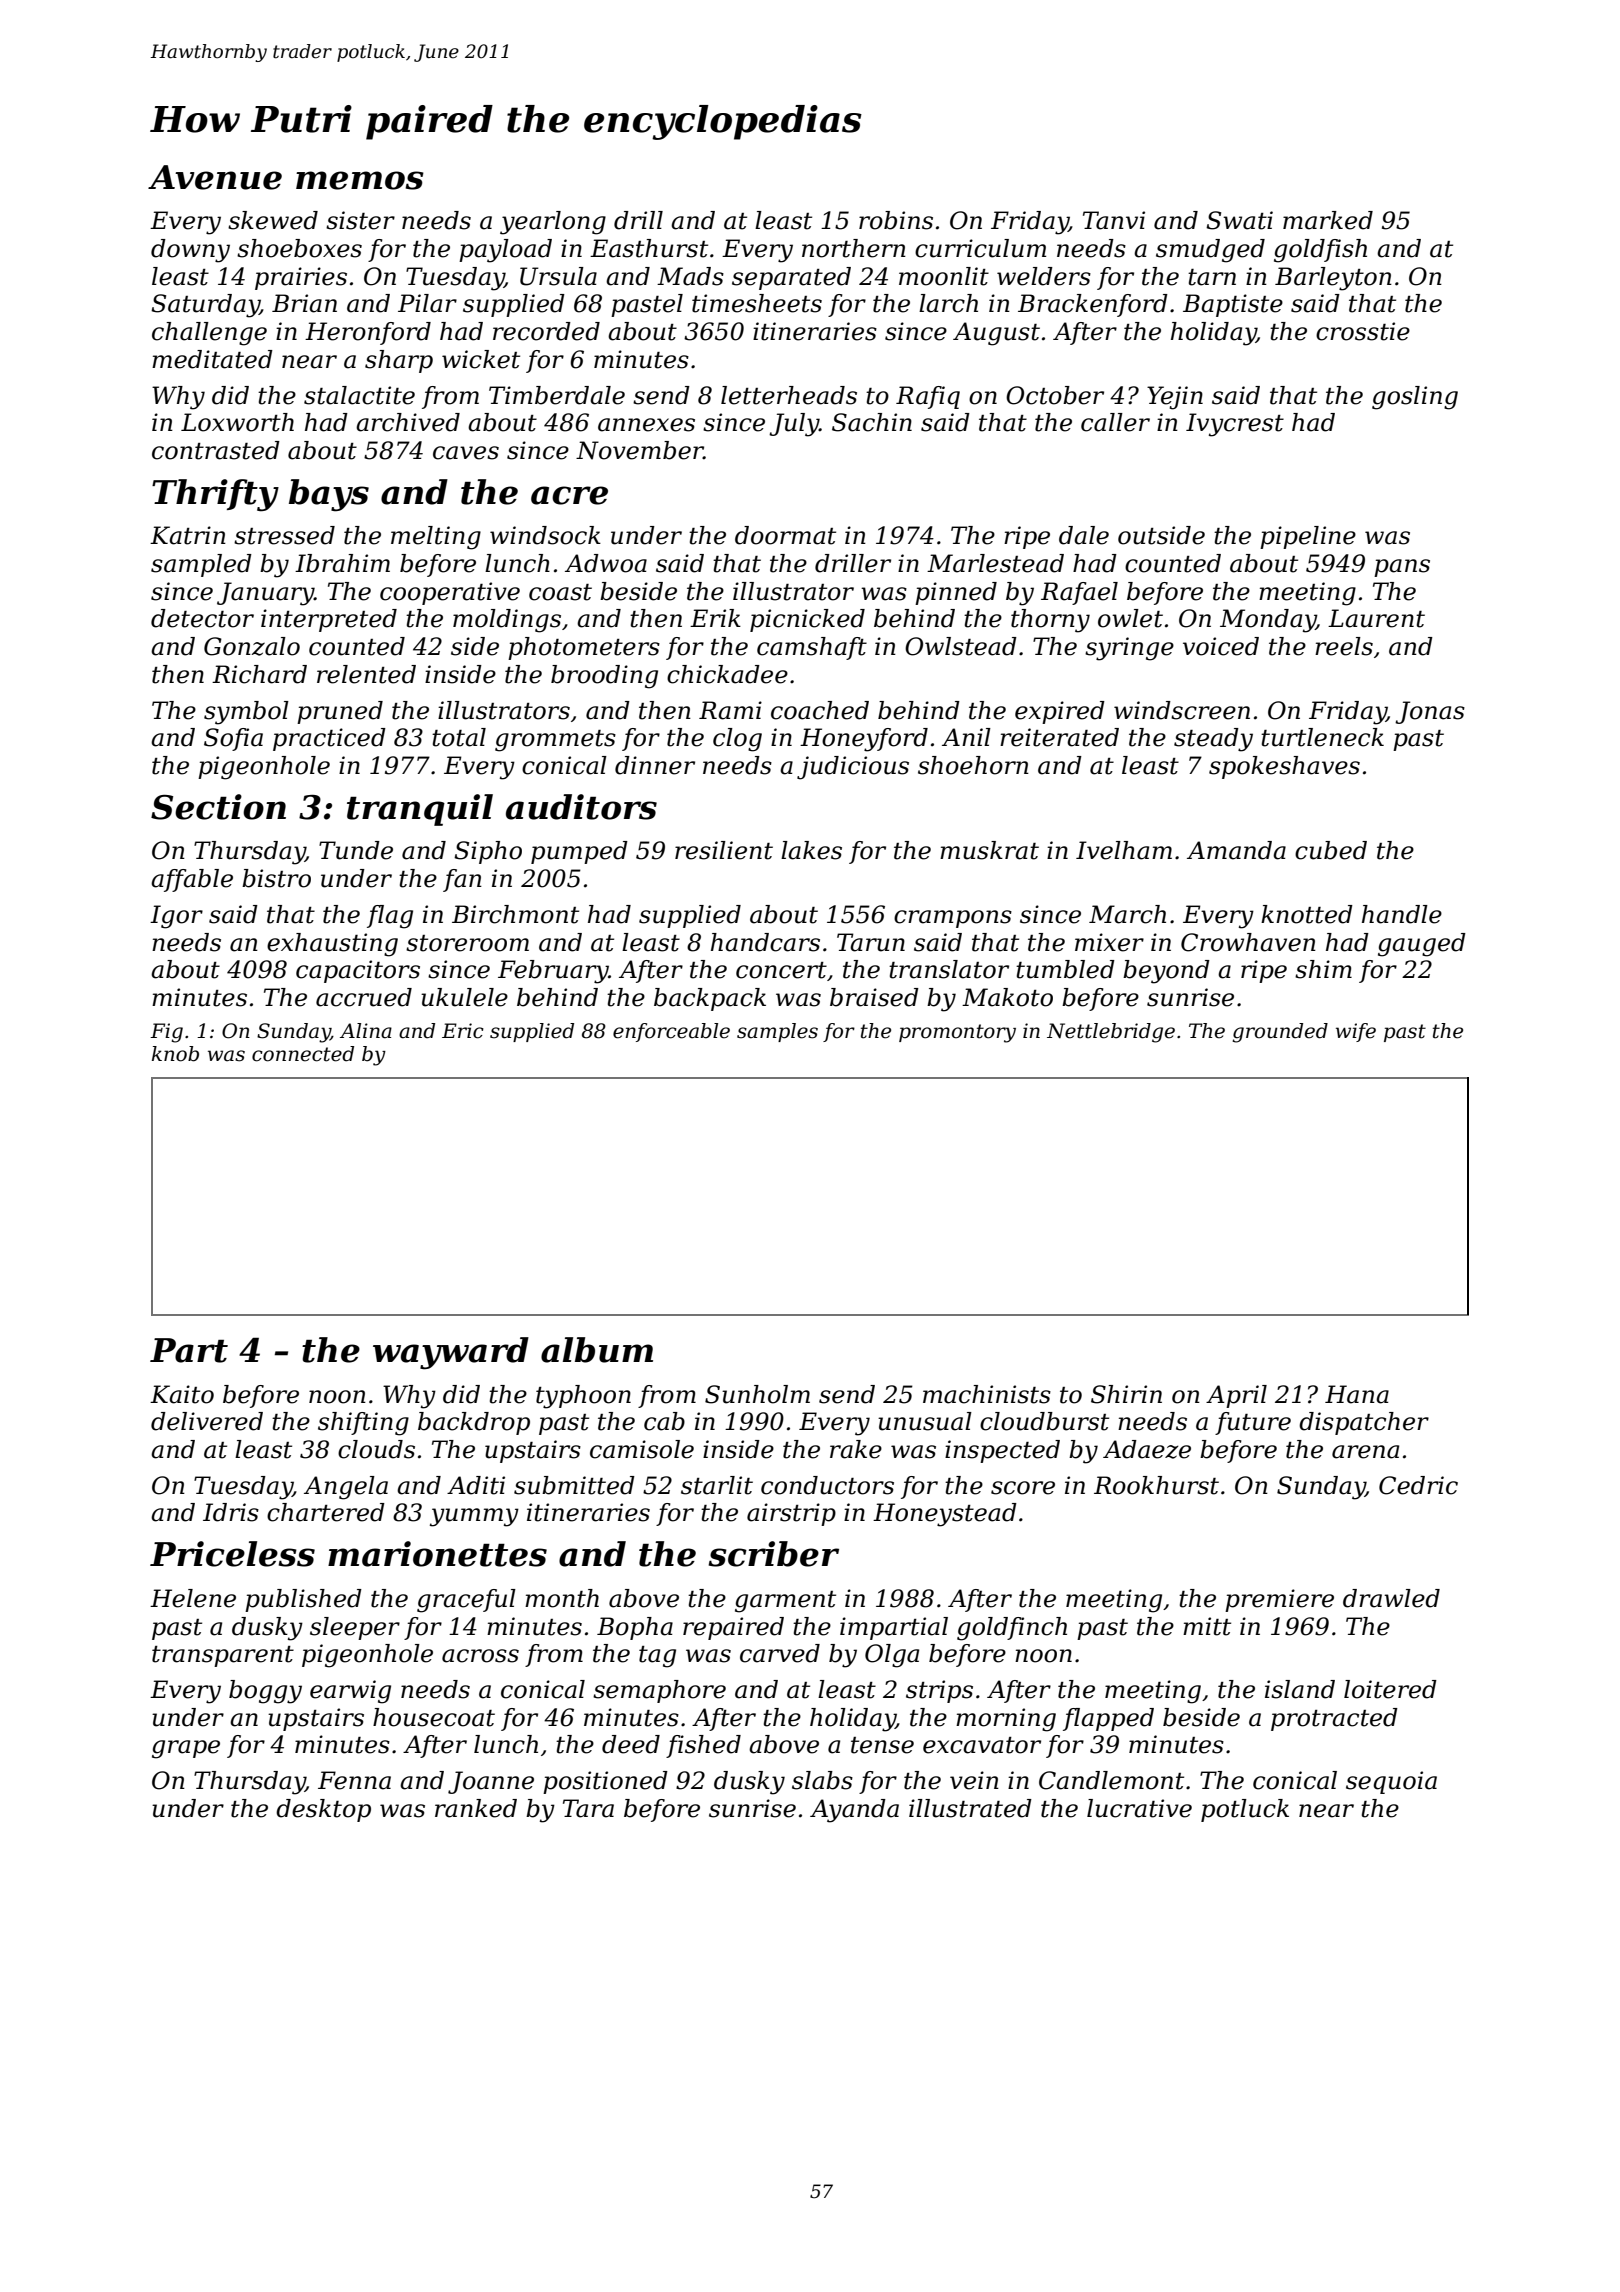 The width and height of the screenshot is (1620, 2292). Describe the element at coordinates (957, 1033) in the screenshot. I see `promontory` at that location.
